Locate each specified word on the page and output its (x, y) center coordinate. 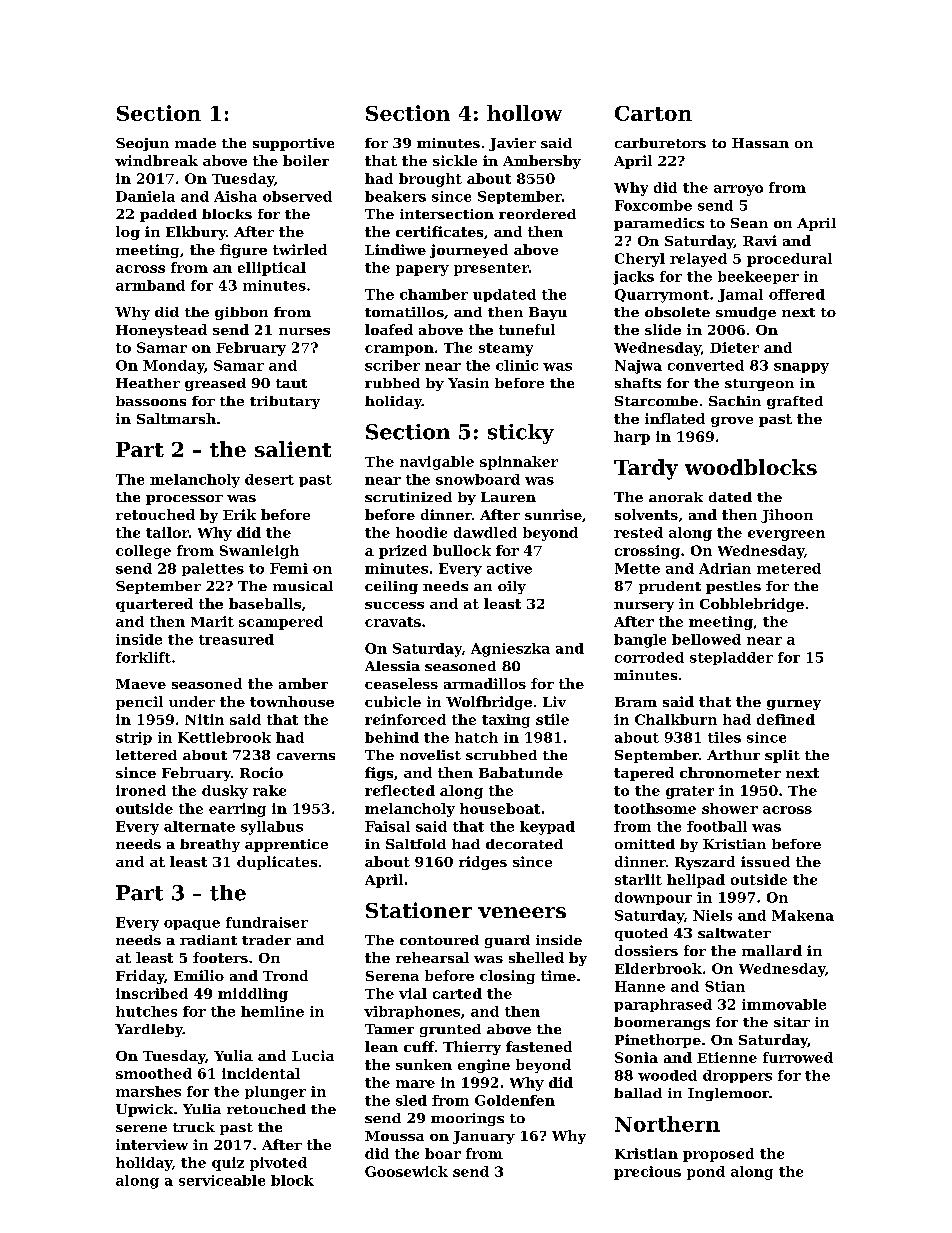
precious (647, 1173)
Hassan (760, 143)
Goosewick (406, 1171)
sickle (455, 160)
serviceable (222, 1180)
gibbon (241, 313)
